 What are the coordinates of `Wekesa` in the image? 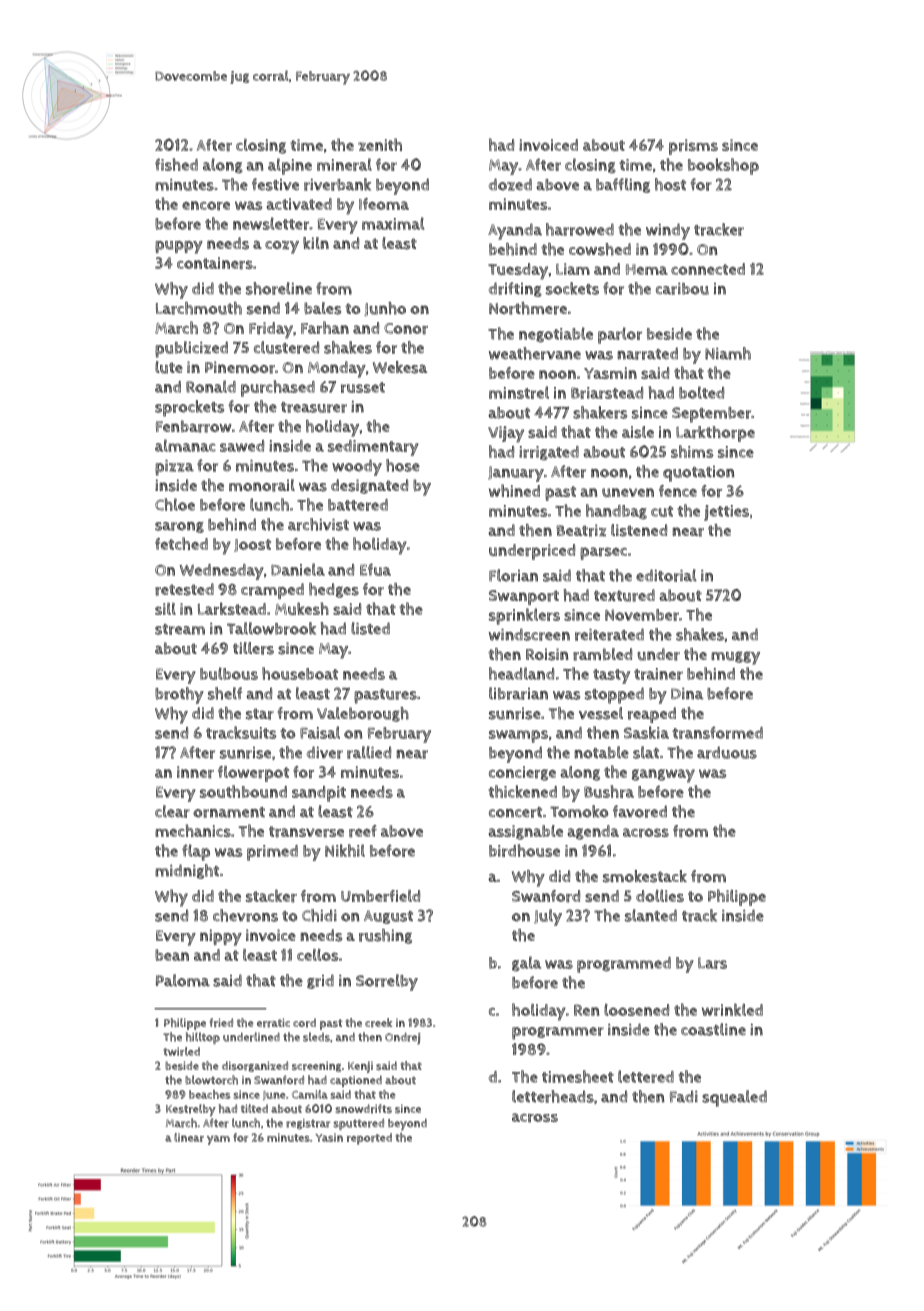 It's located at (400, 367).
